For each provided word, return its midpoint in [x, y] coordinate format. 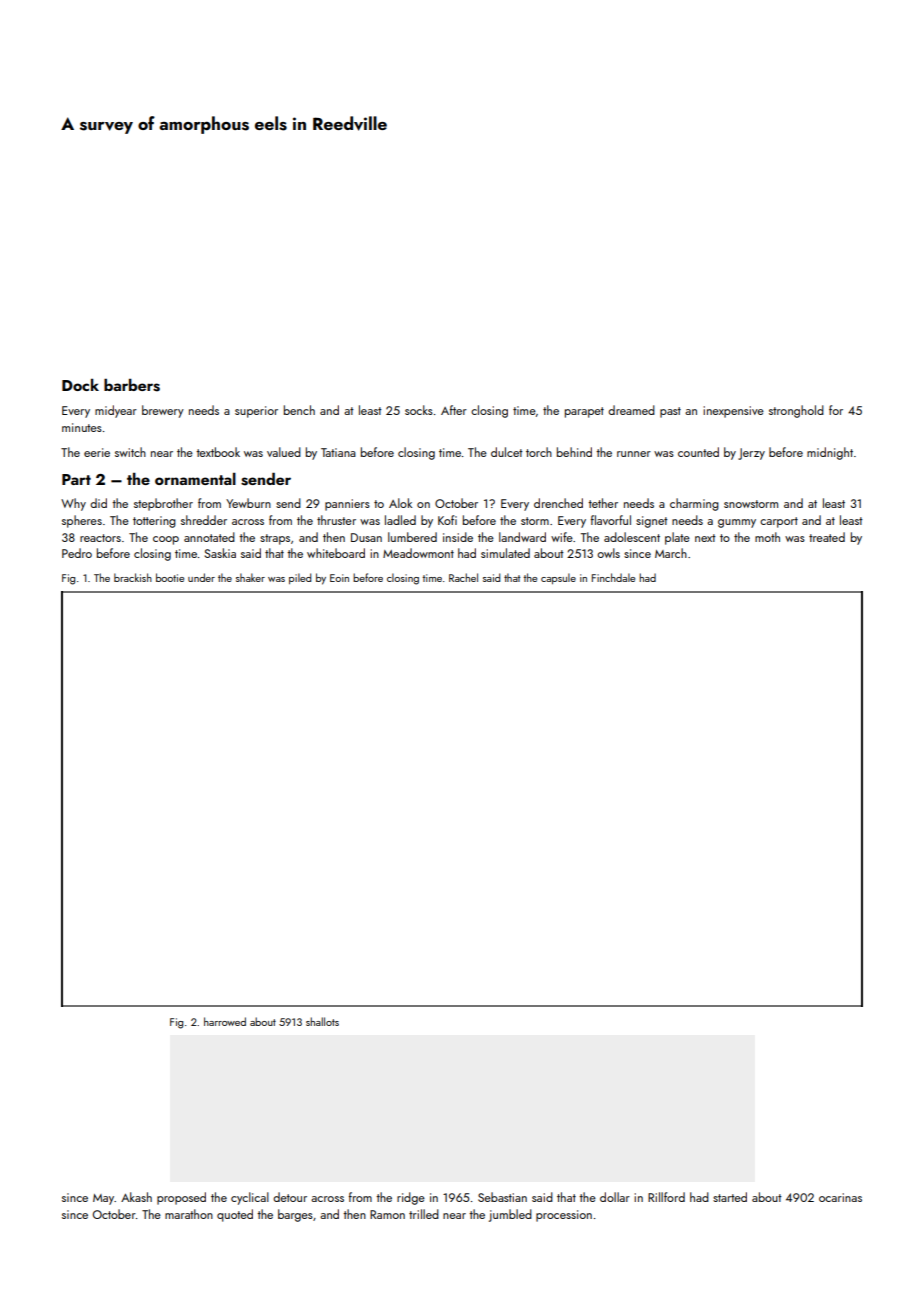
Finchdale [613, 577]
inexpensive [733, 412]
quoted [235, 1215]
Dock [80, 385]
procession [564, 1216]
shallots [322, 1021]
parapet [584, 412]
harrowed [225, 1021]
